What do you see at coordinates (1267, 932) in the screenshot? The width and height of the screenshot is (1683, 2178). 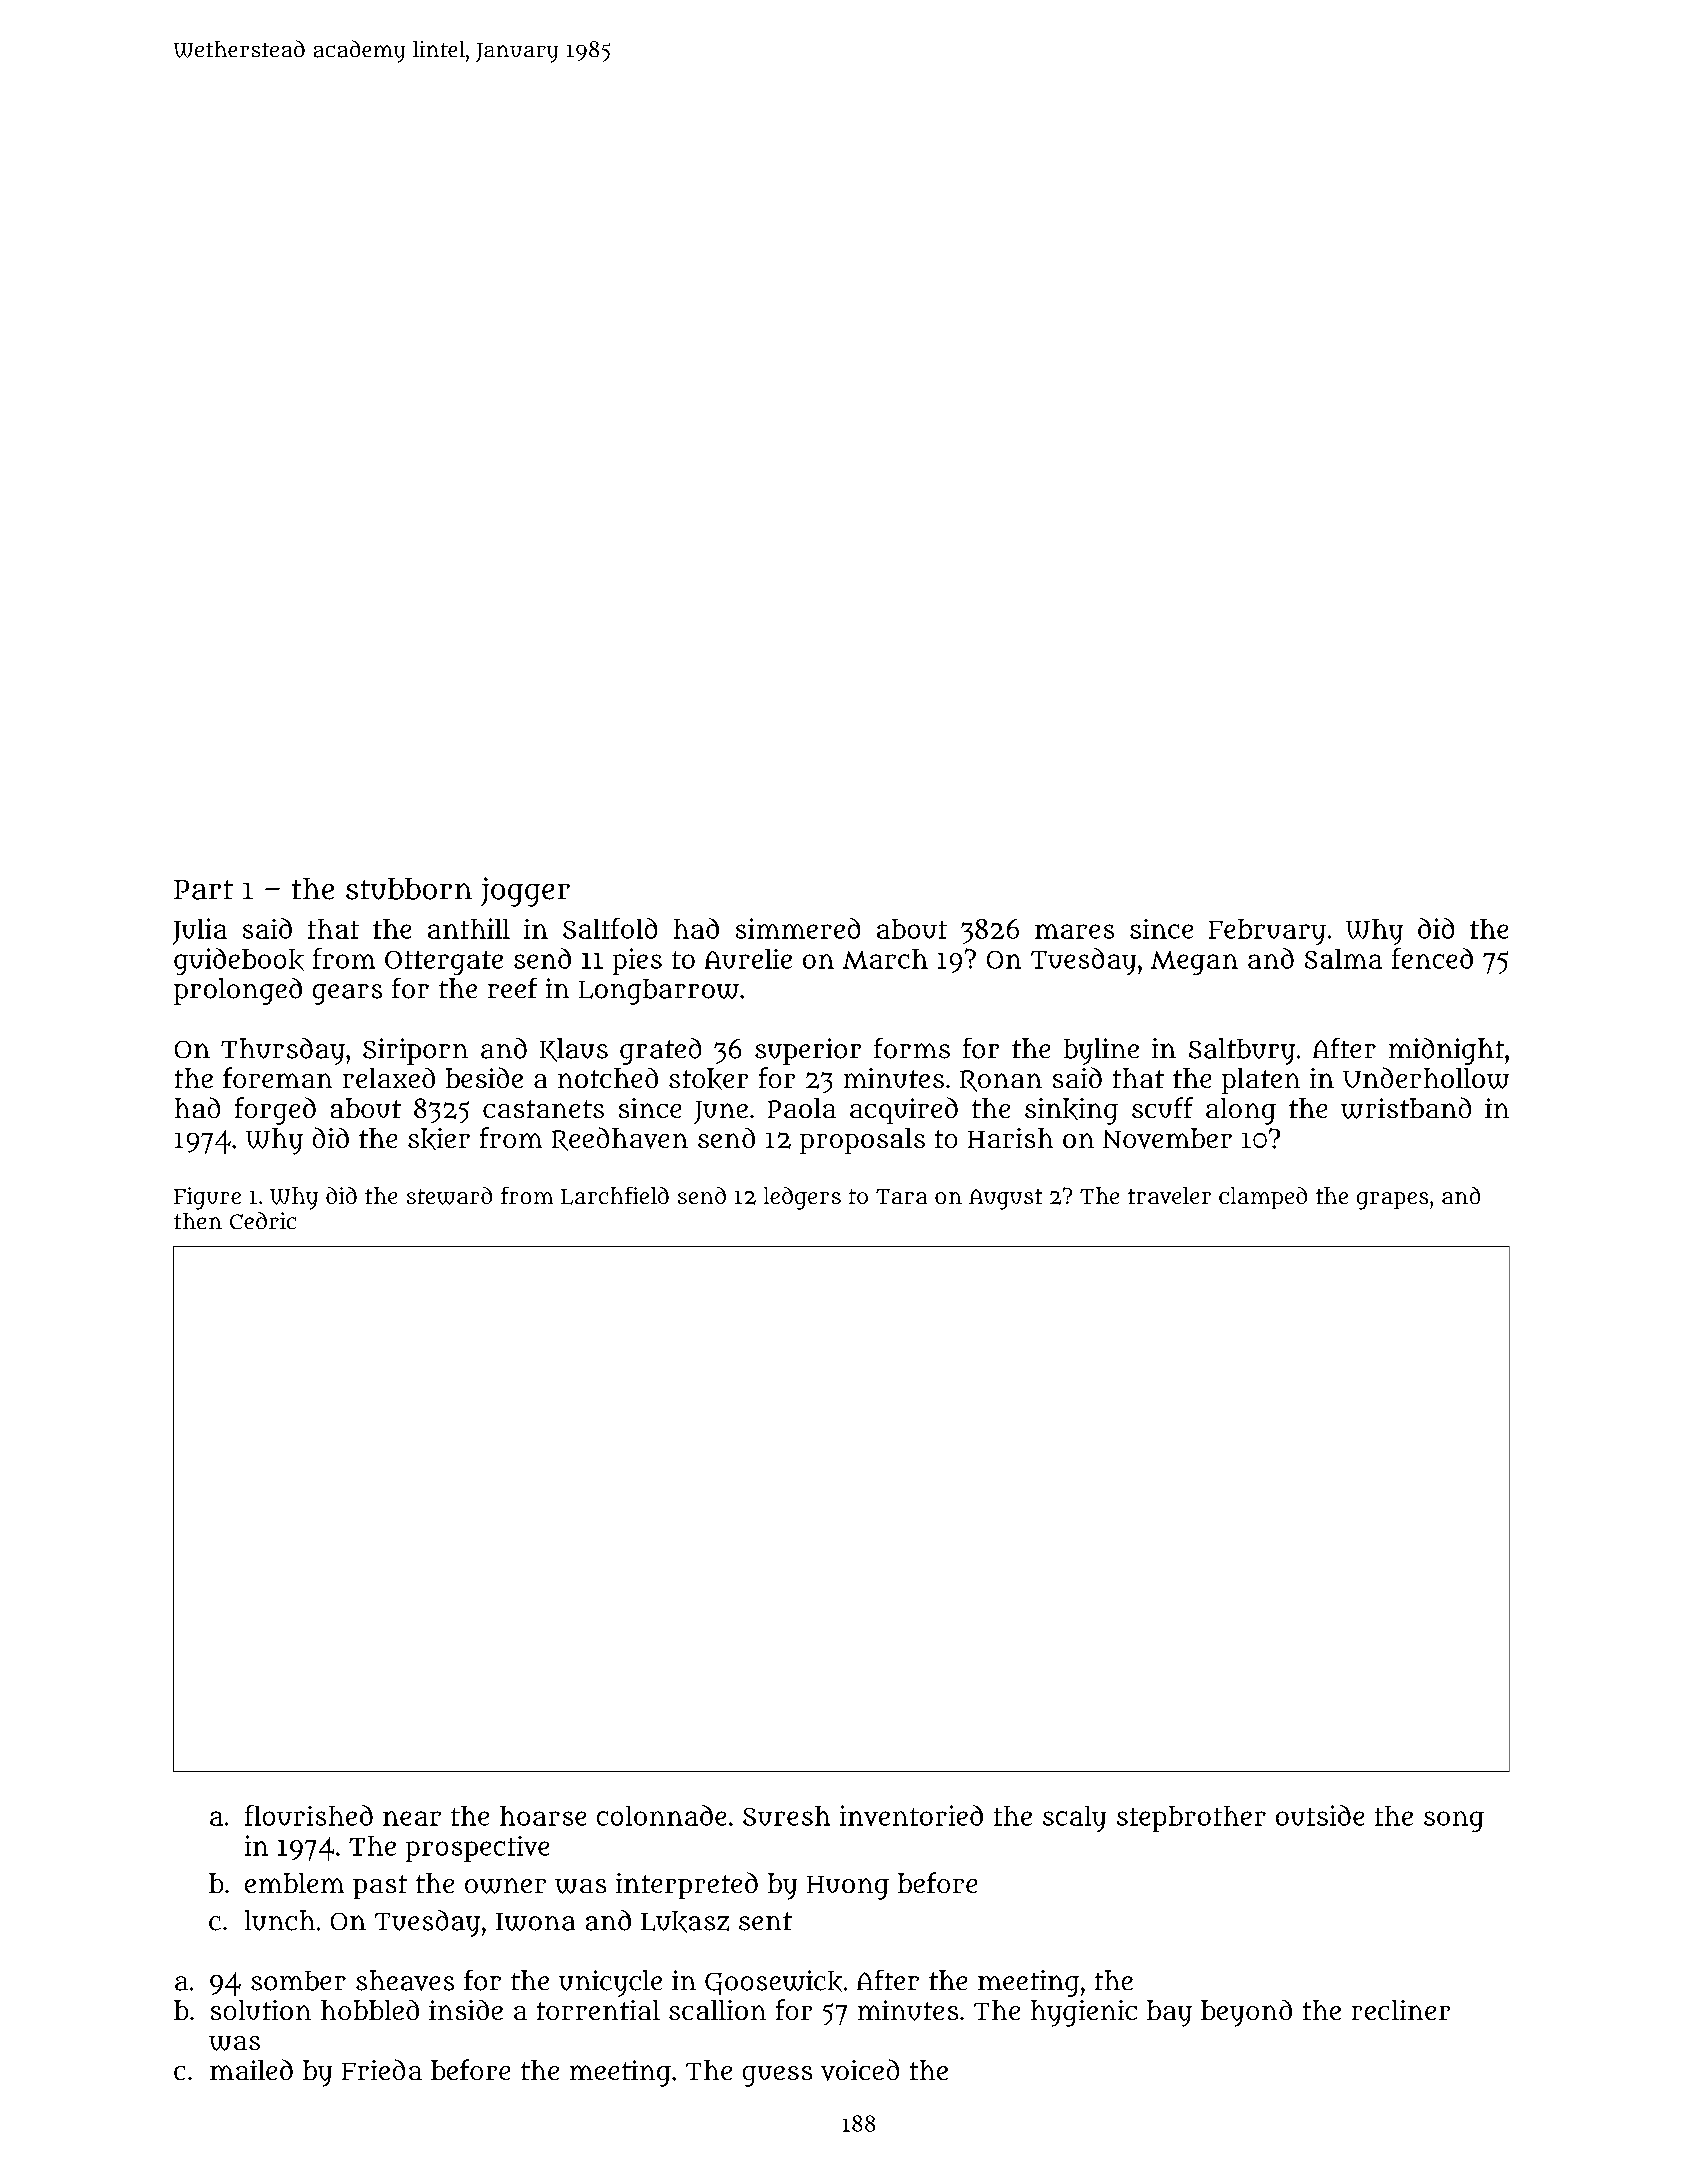 I see `February` at bounding box center [1267, 932].
